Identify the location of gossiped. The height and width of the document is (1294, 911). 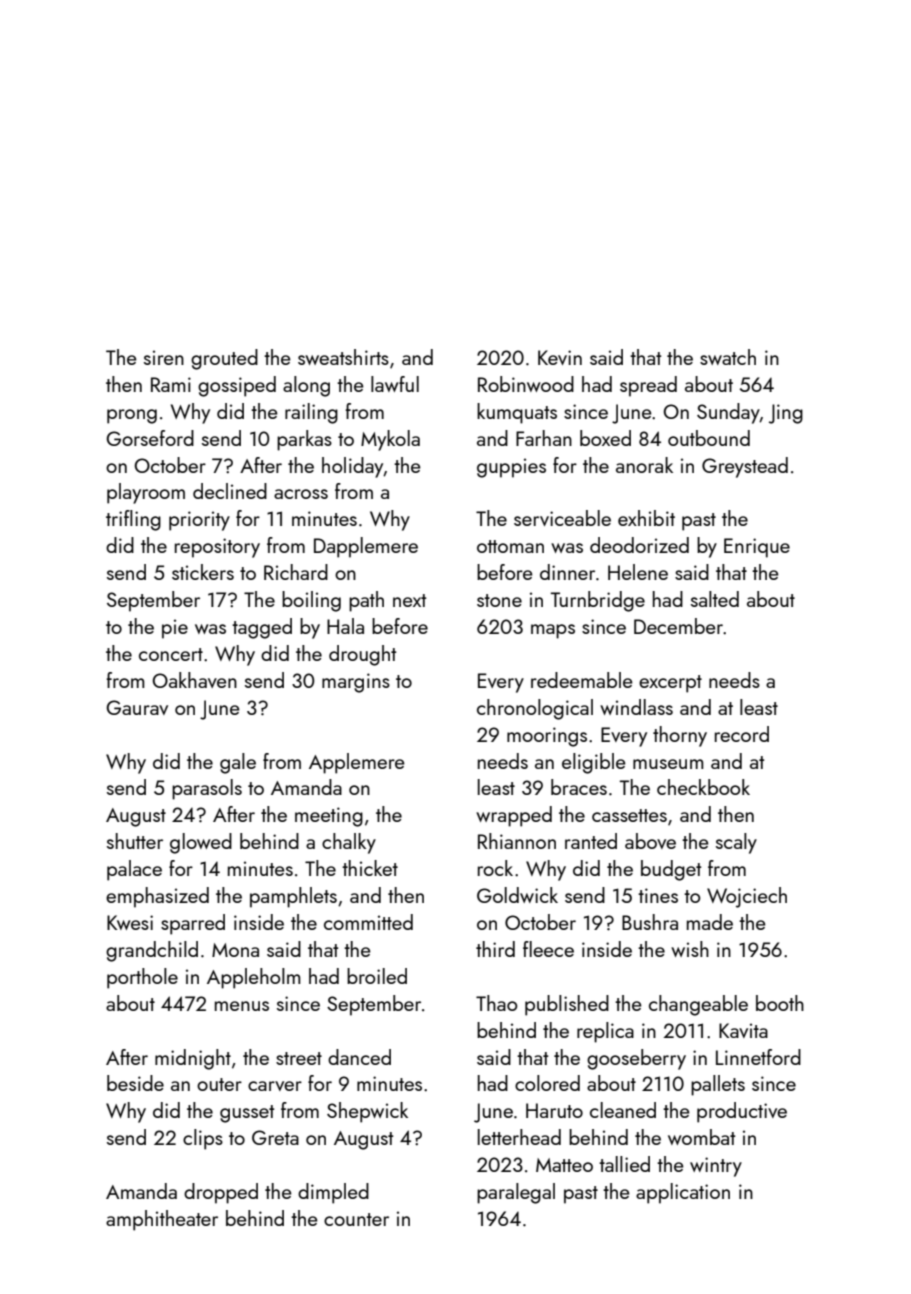
(237, 386).
